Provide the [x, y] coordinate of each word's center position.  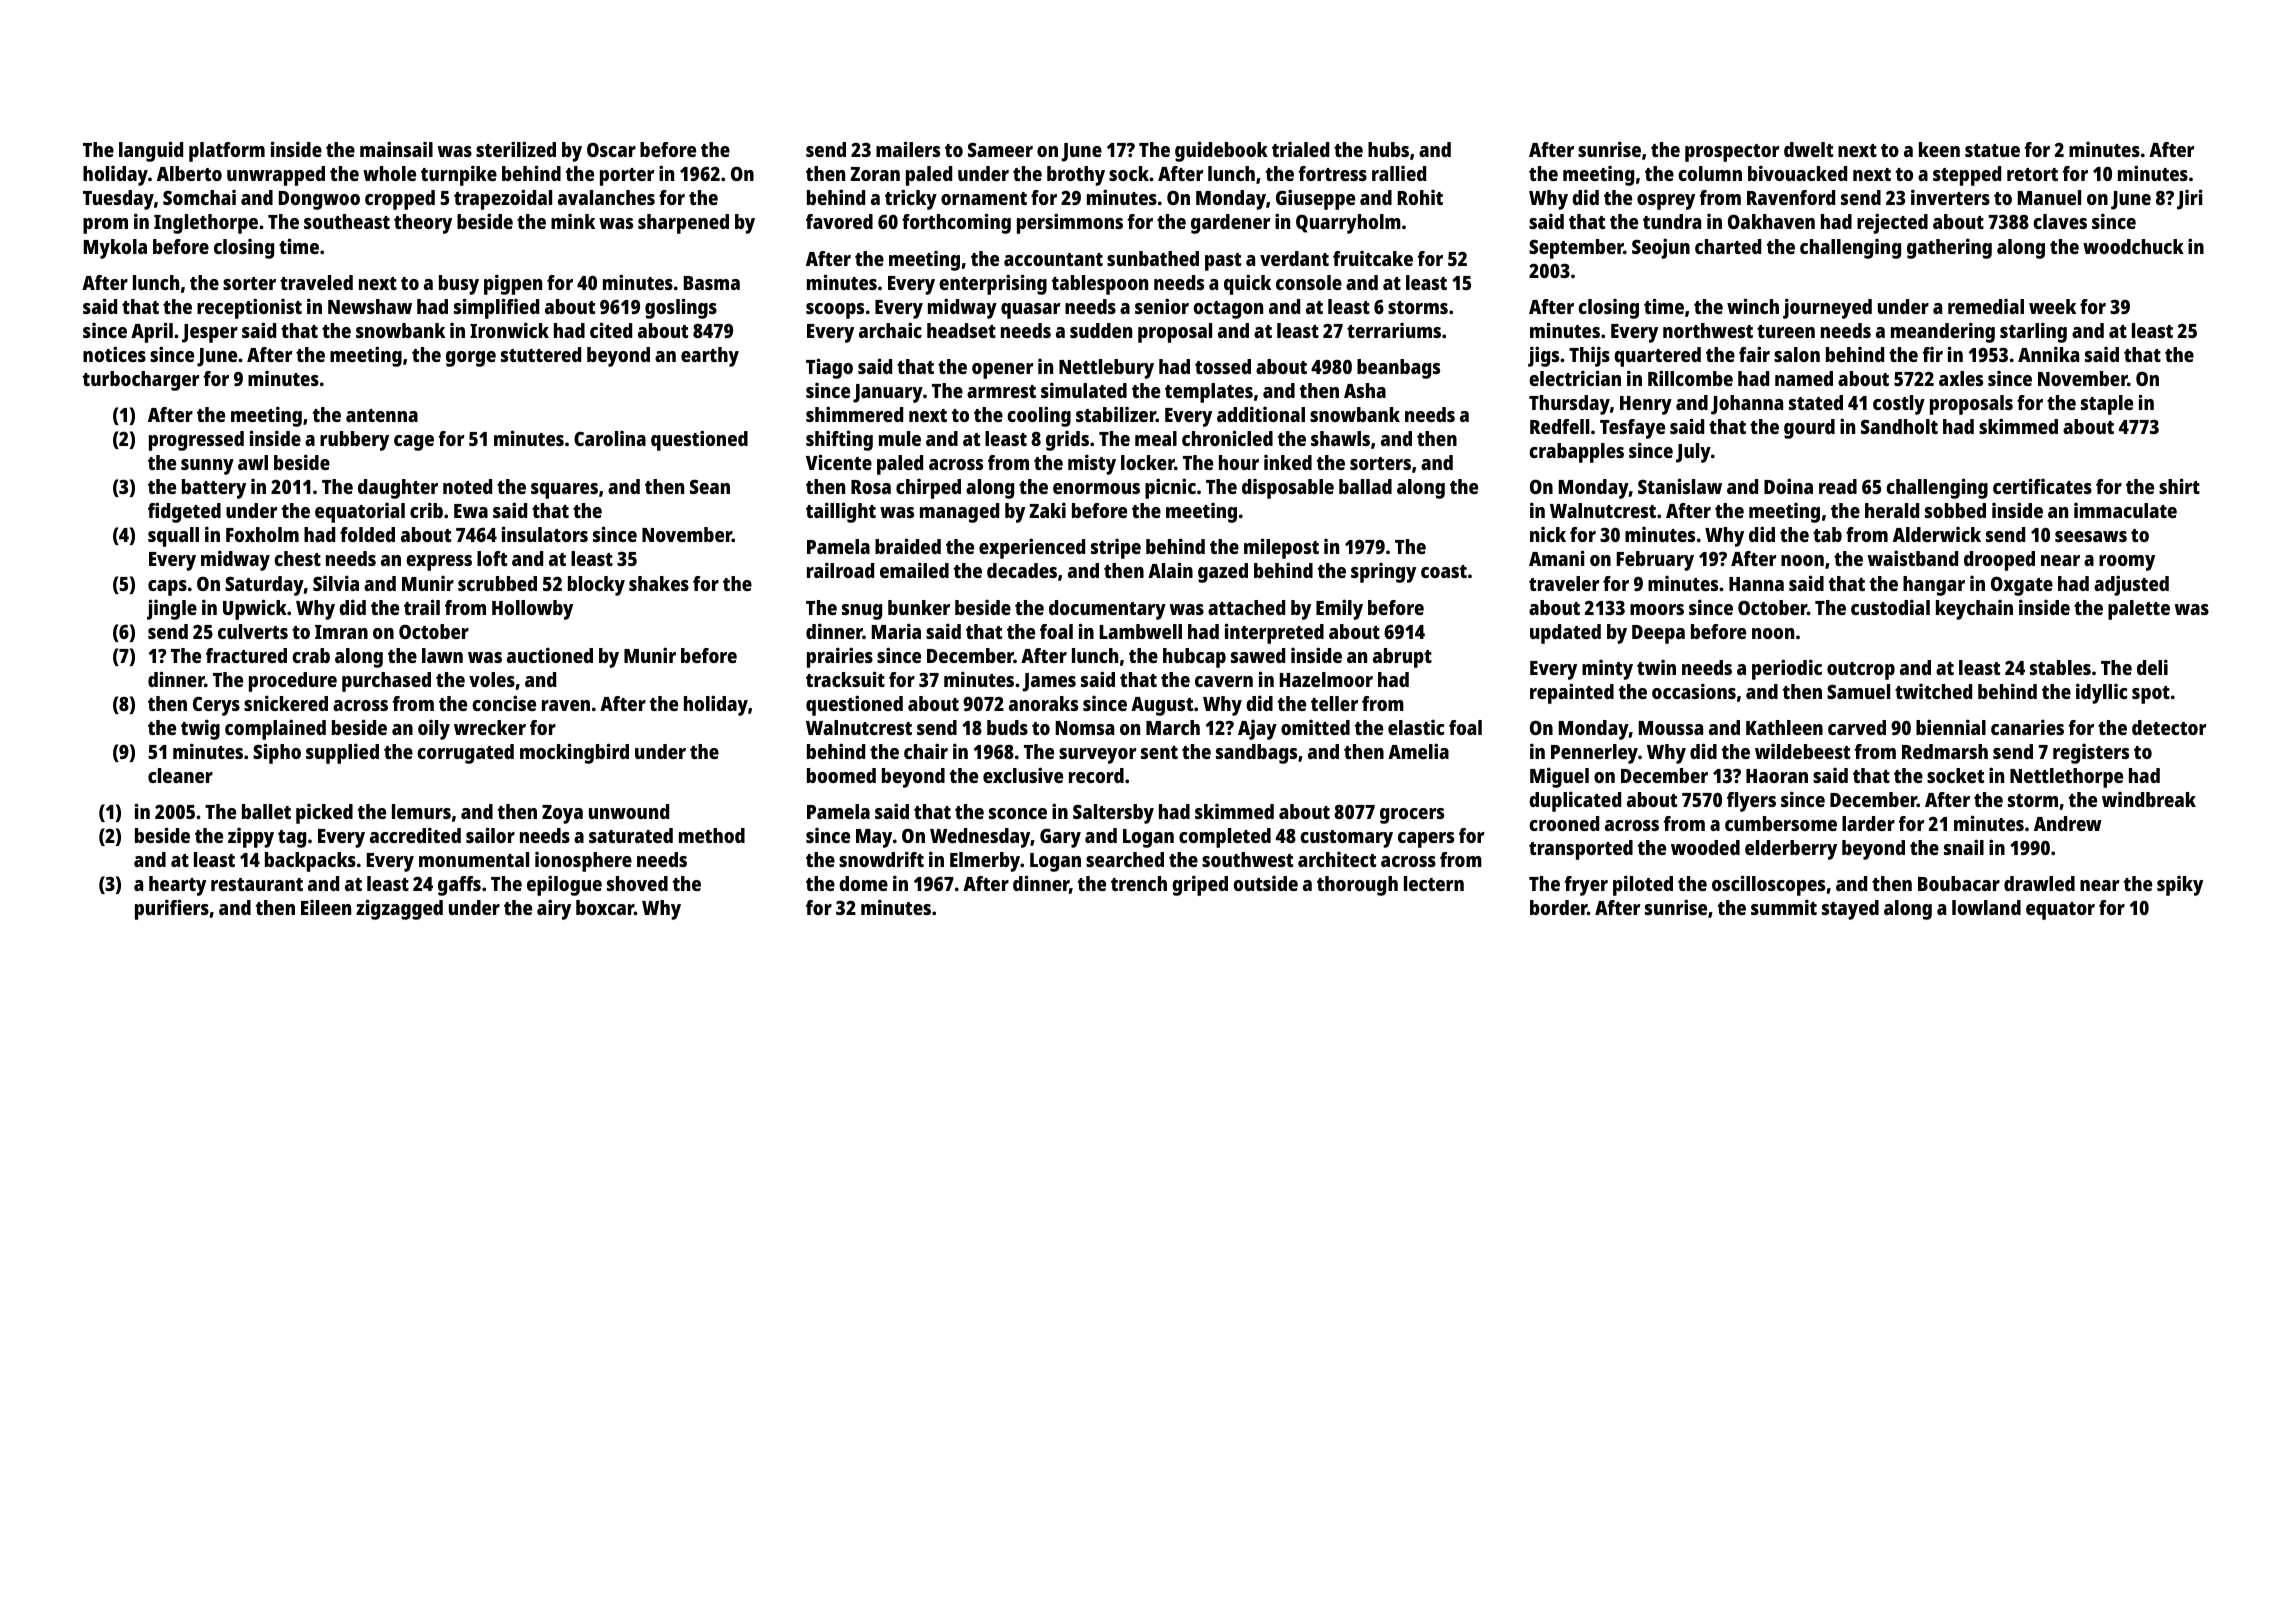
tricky [911, 199]
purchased [386, 682]
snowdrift [881, 859]
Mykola [115, 249]
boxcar [605, 907]
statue [1992, 150]
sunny [207, 467]
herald [1892, 510]
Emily [1339, 609]
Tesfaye [1632, 429]
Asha [1365, 390]
